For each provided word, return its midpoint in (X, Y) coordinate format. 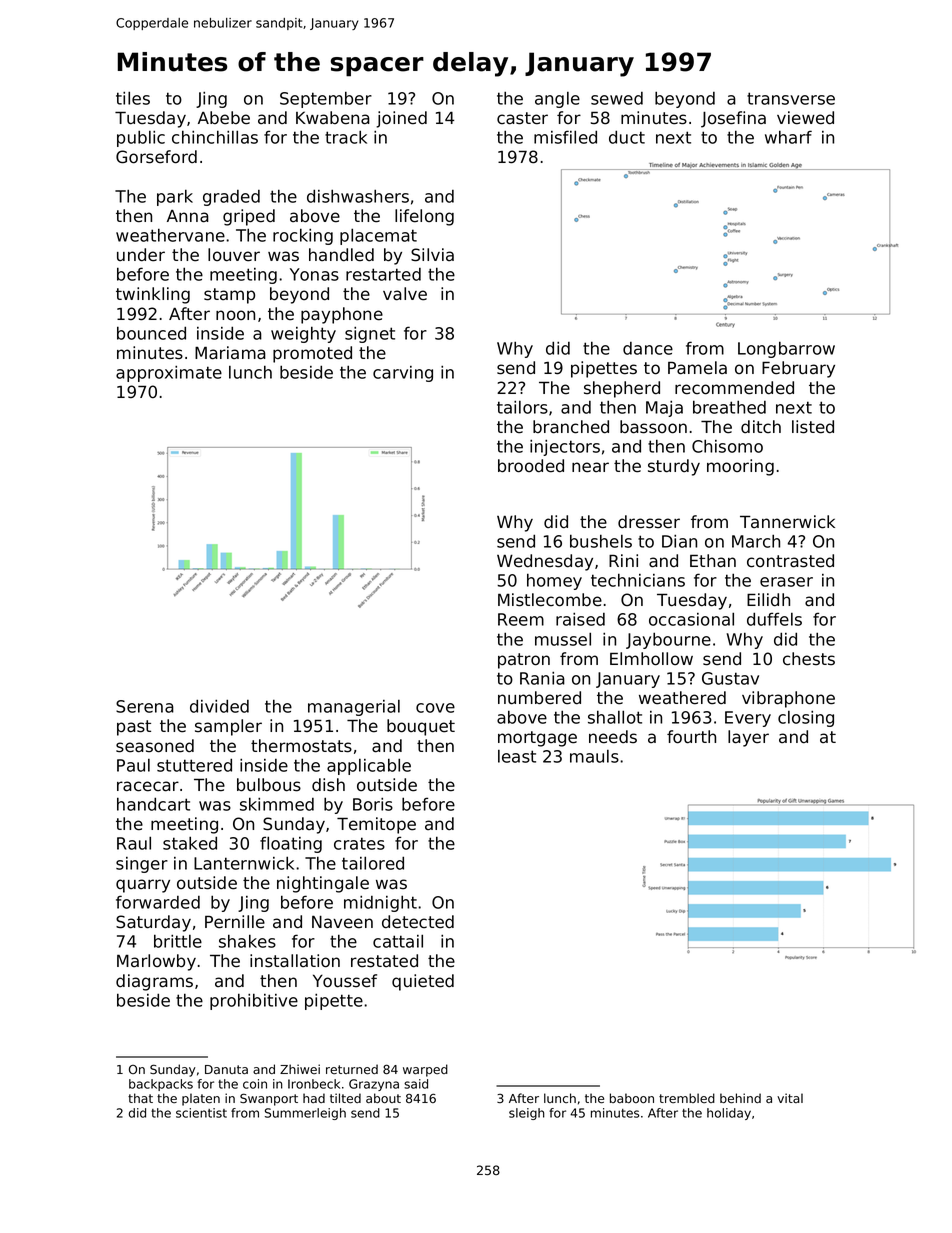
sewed (617, 98)
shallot (615, 717)
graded (231, 198)
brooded (531, 466)
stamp (229, 296)
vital (790, 1098)
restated (384, 961)
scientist (201, 1113)
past (134, 728)
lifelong (424, 217)
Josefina (733, 119)
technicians (638, 580)
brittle (178, 941)
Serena (145, 706)
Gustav (730, 678)
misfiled (565, 137)
